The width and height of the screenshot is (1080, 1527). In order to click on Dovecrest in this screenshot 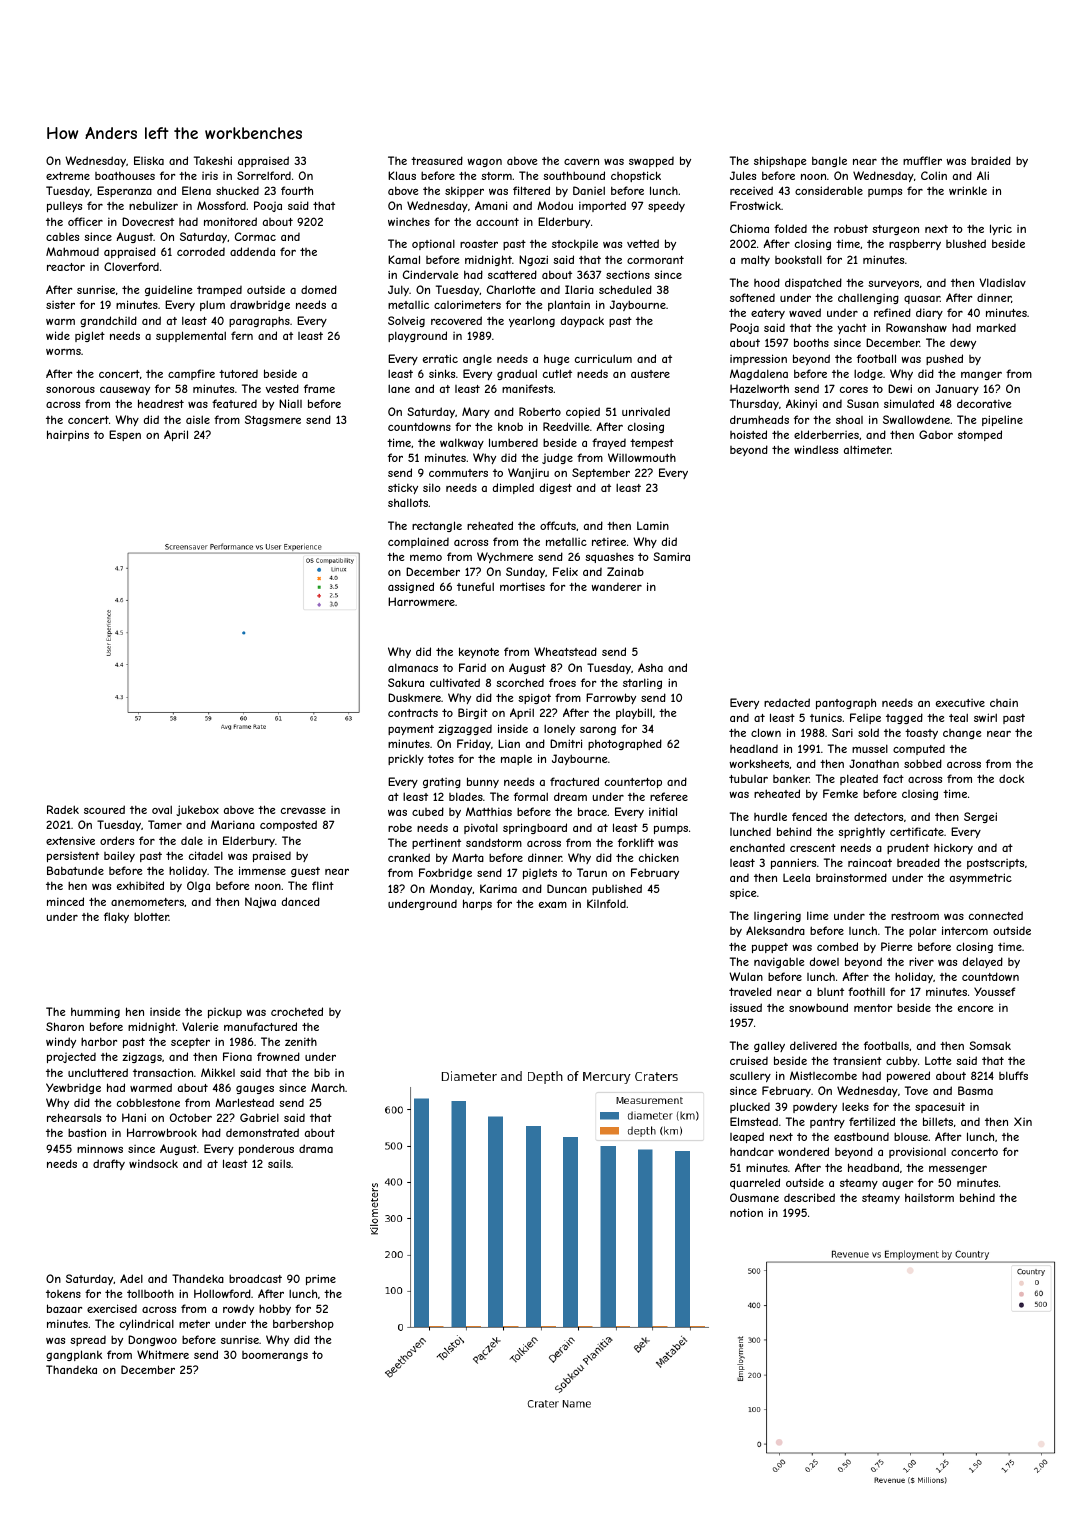, I will do `click(148, 221)`.
